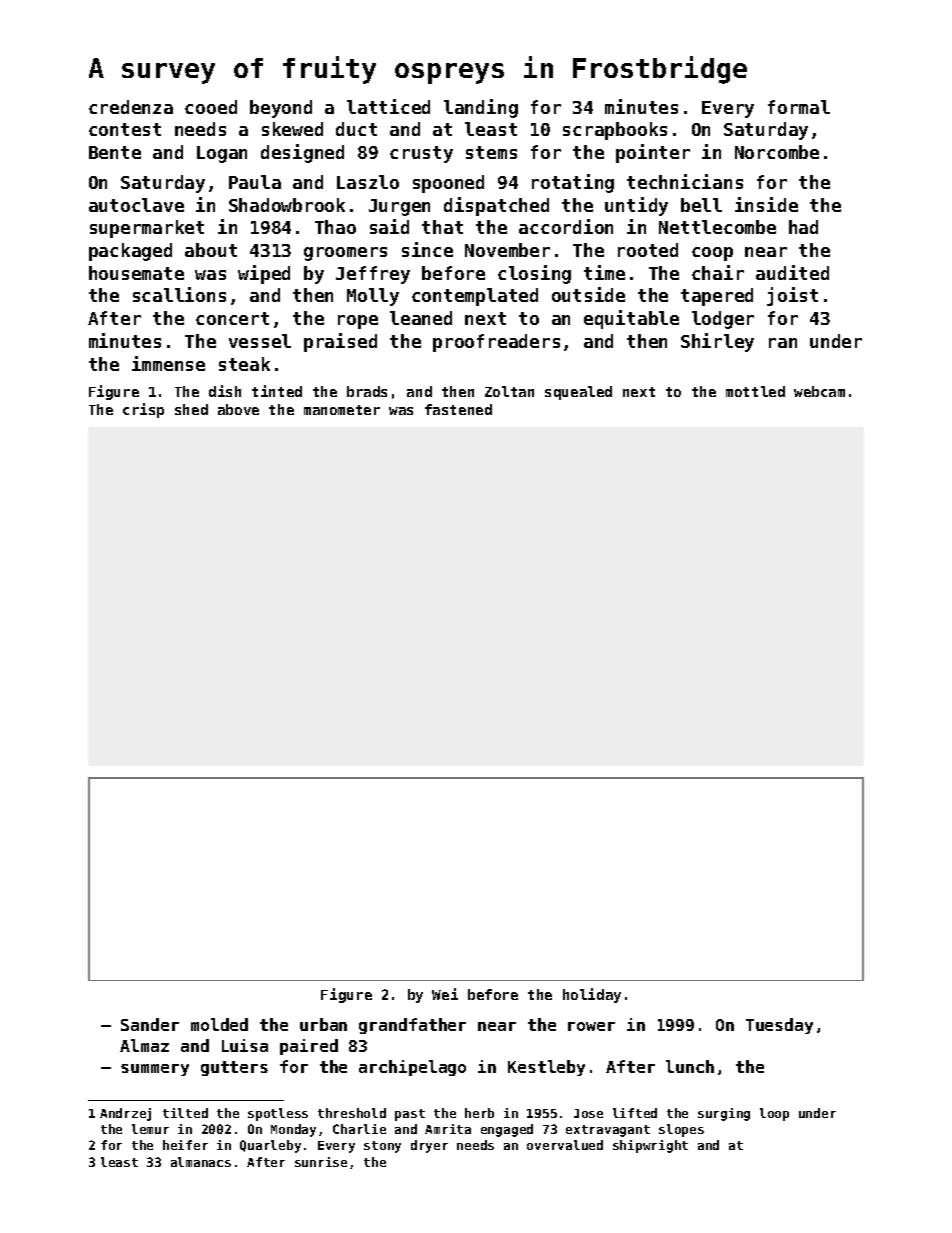 The height and width of the image is (1233, 952). I want to click on shipwright, so click(650, 1146).
